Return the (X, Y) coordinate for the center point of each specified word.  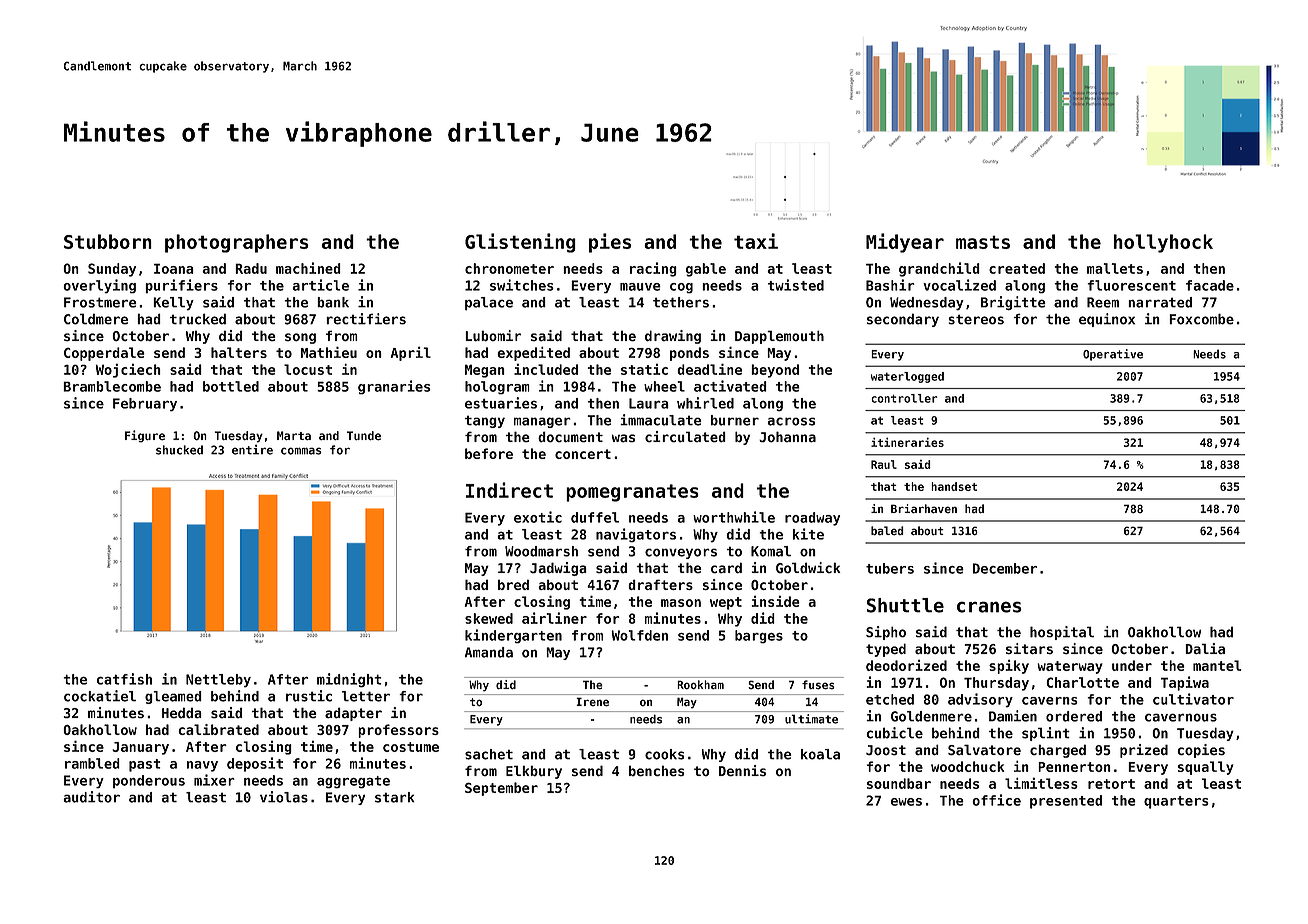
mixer (214, 780)
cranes (989, 607)
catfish (124, 679)
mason (681, 603)
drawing (673, 337)
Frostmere (100, 302)
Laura (649, 403)
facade (1210, 285)
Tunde (364, 436)
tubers (890, 568)
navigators (636, 535)
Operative (1113, 355)
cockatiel (100, 696)
